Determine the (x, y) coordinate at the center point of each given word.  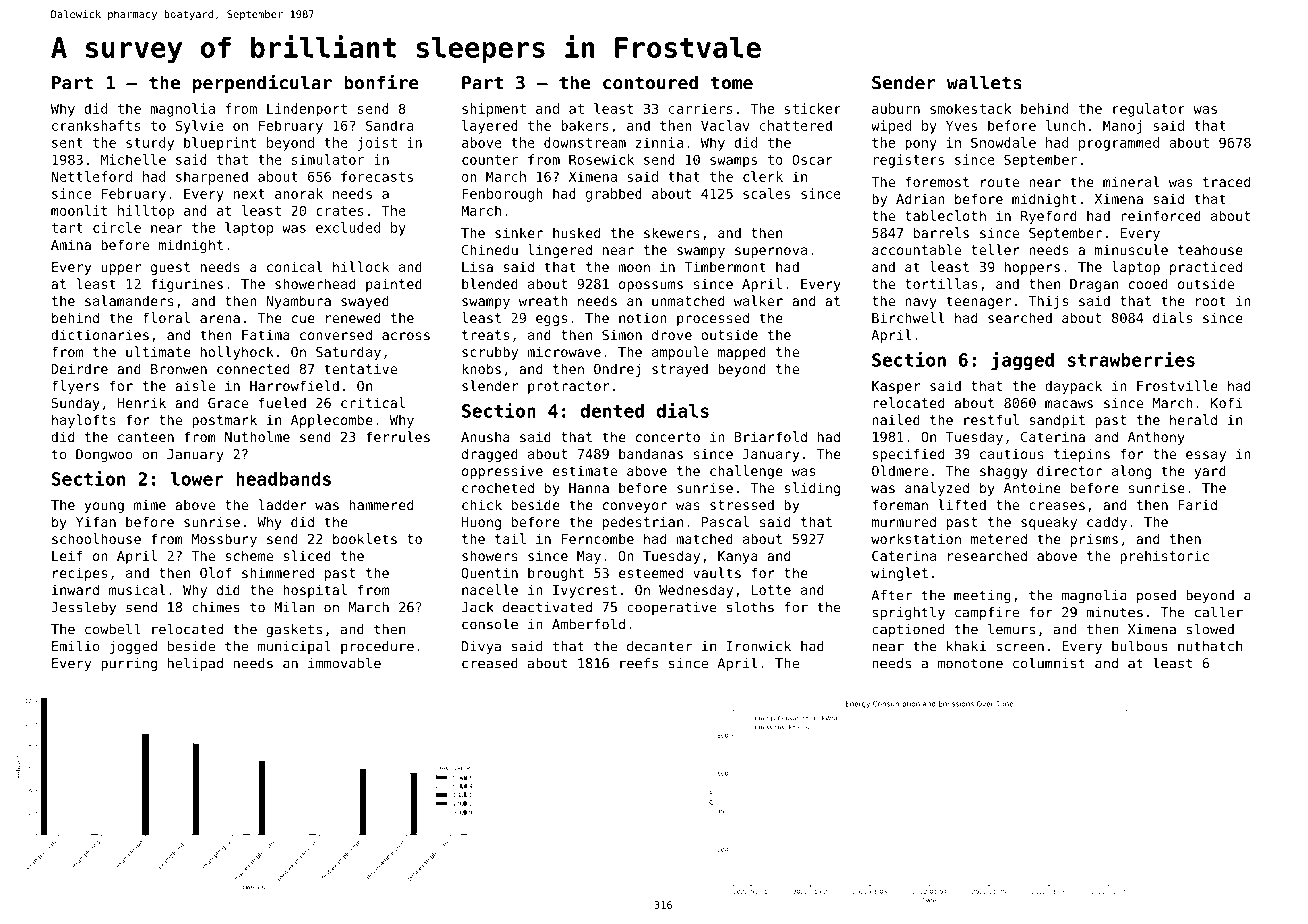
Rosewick (601, 159)
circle (117, 227)
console (490, 624)
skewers (672, 232)
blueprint (220, 144)
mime (150, 504)
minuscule (1131, 249)
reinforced (1161, 215)
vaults (717, 572)
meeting (982, 596)
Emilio (76, 646)
